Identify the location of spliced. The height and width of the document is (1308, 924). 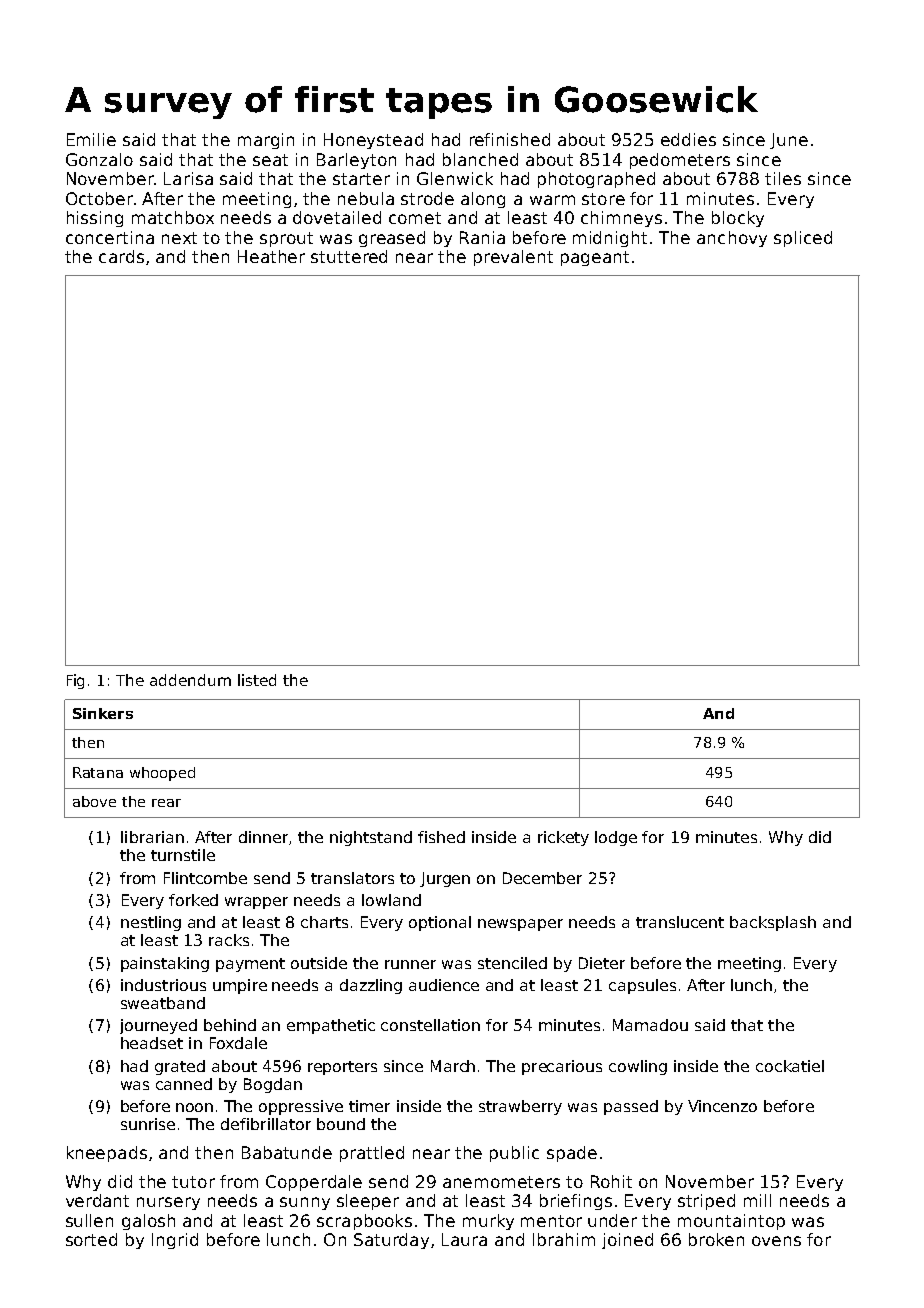
(803, 239).
